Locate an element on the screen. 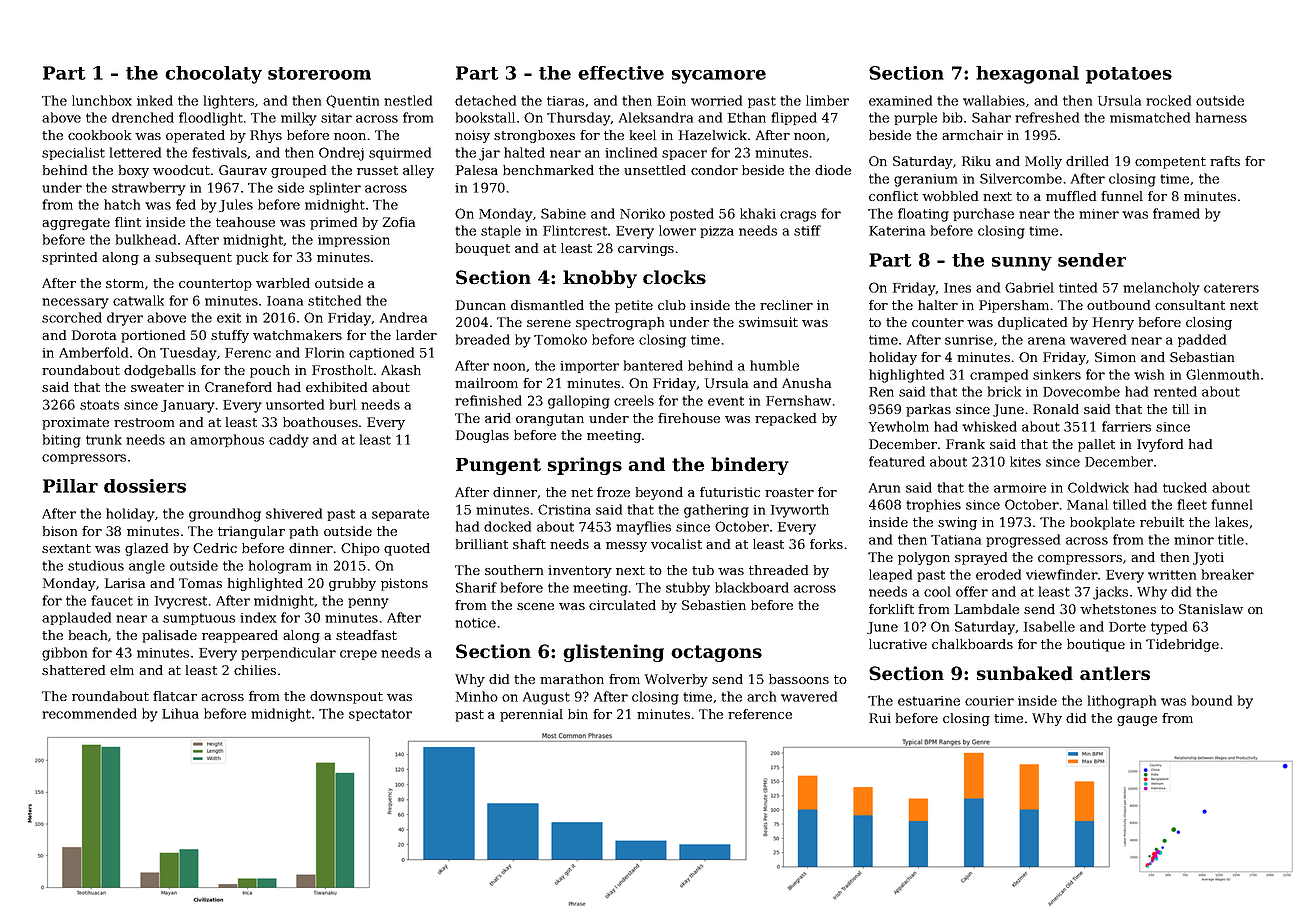 The width and height of the screenshot is (1308, 924). spectator is located at coordinates (380, 715).
